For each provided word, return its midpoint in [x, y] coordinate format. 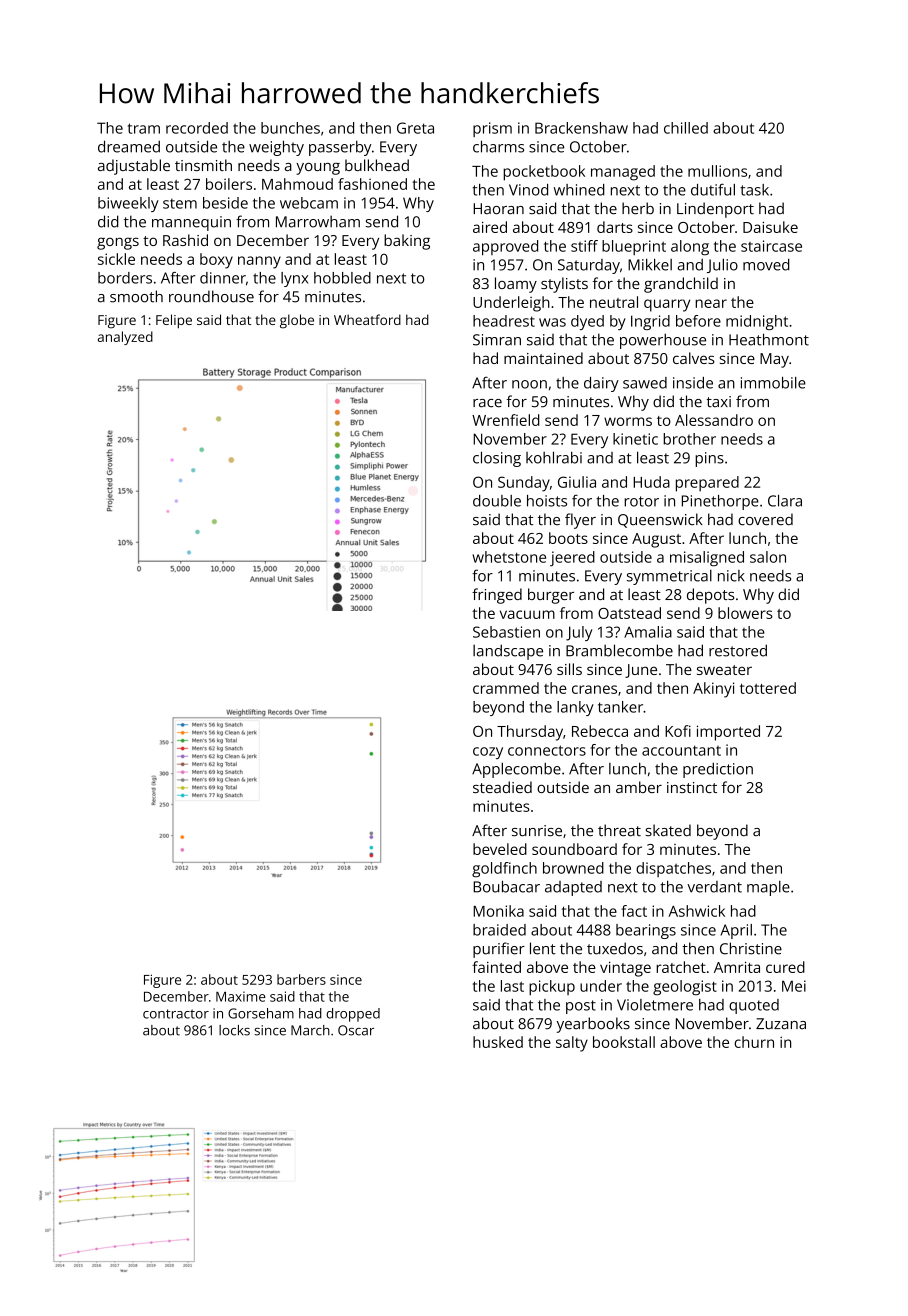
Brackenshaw [581, 128]
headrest [504, 321]
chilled [686, 128]
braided [499, 930]
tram [144, 128]
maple [768, 888]
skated [668, 830]
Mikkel [650, 264]
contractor [176, 1014]
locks [234, 1030]
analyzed [125, 338]
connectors [547, 750]
